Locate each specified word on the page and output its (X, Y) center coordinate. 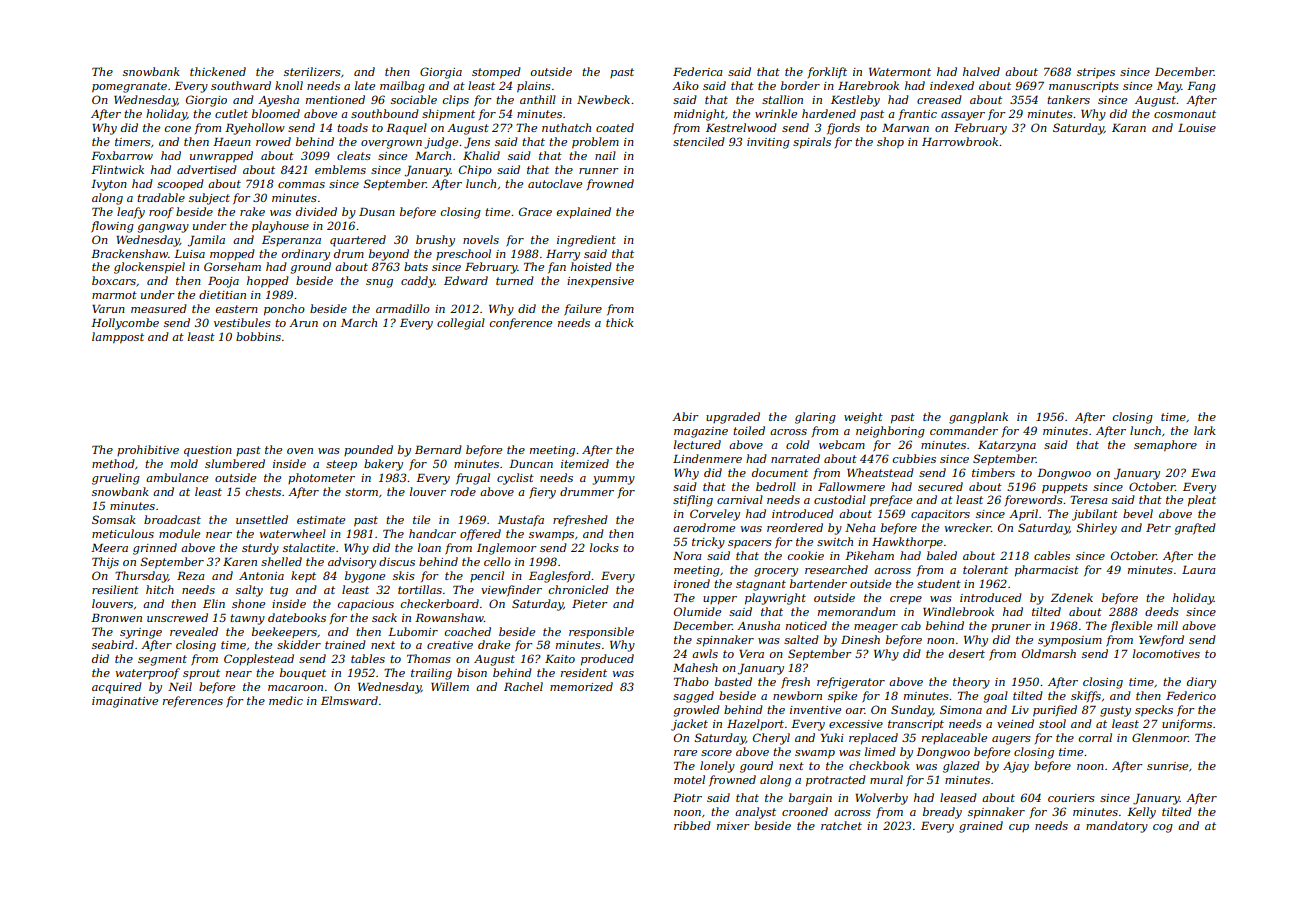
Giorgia (441, 73)
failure (583, 310)
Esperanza (291, 241)
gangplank (978, 418)
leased (958, 797)
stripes (1096, 73)
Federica (698, 71)
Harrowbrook (960, 141)
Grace (535, 211)
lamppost (118, 338)
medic (286, 700)
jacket (689, 725)
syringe (141, 633)
